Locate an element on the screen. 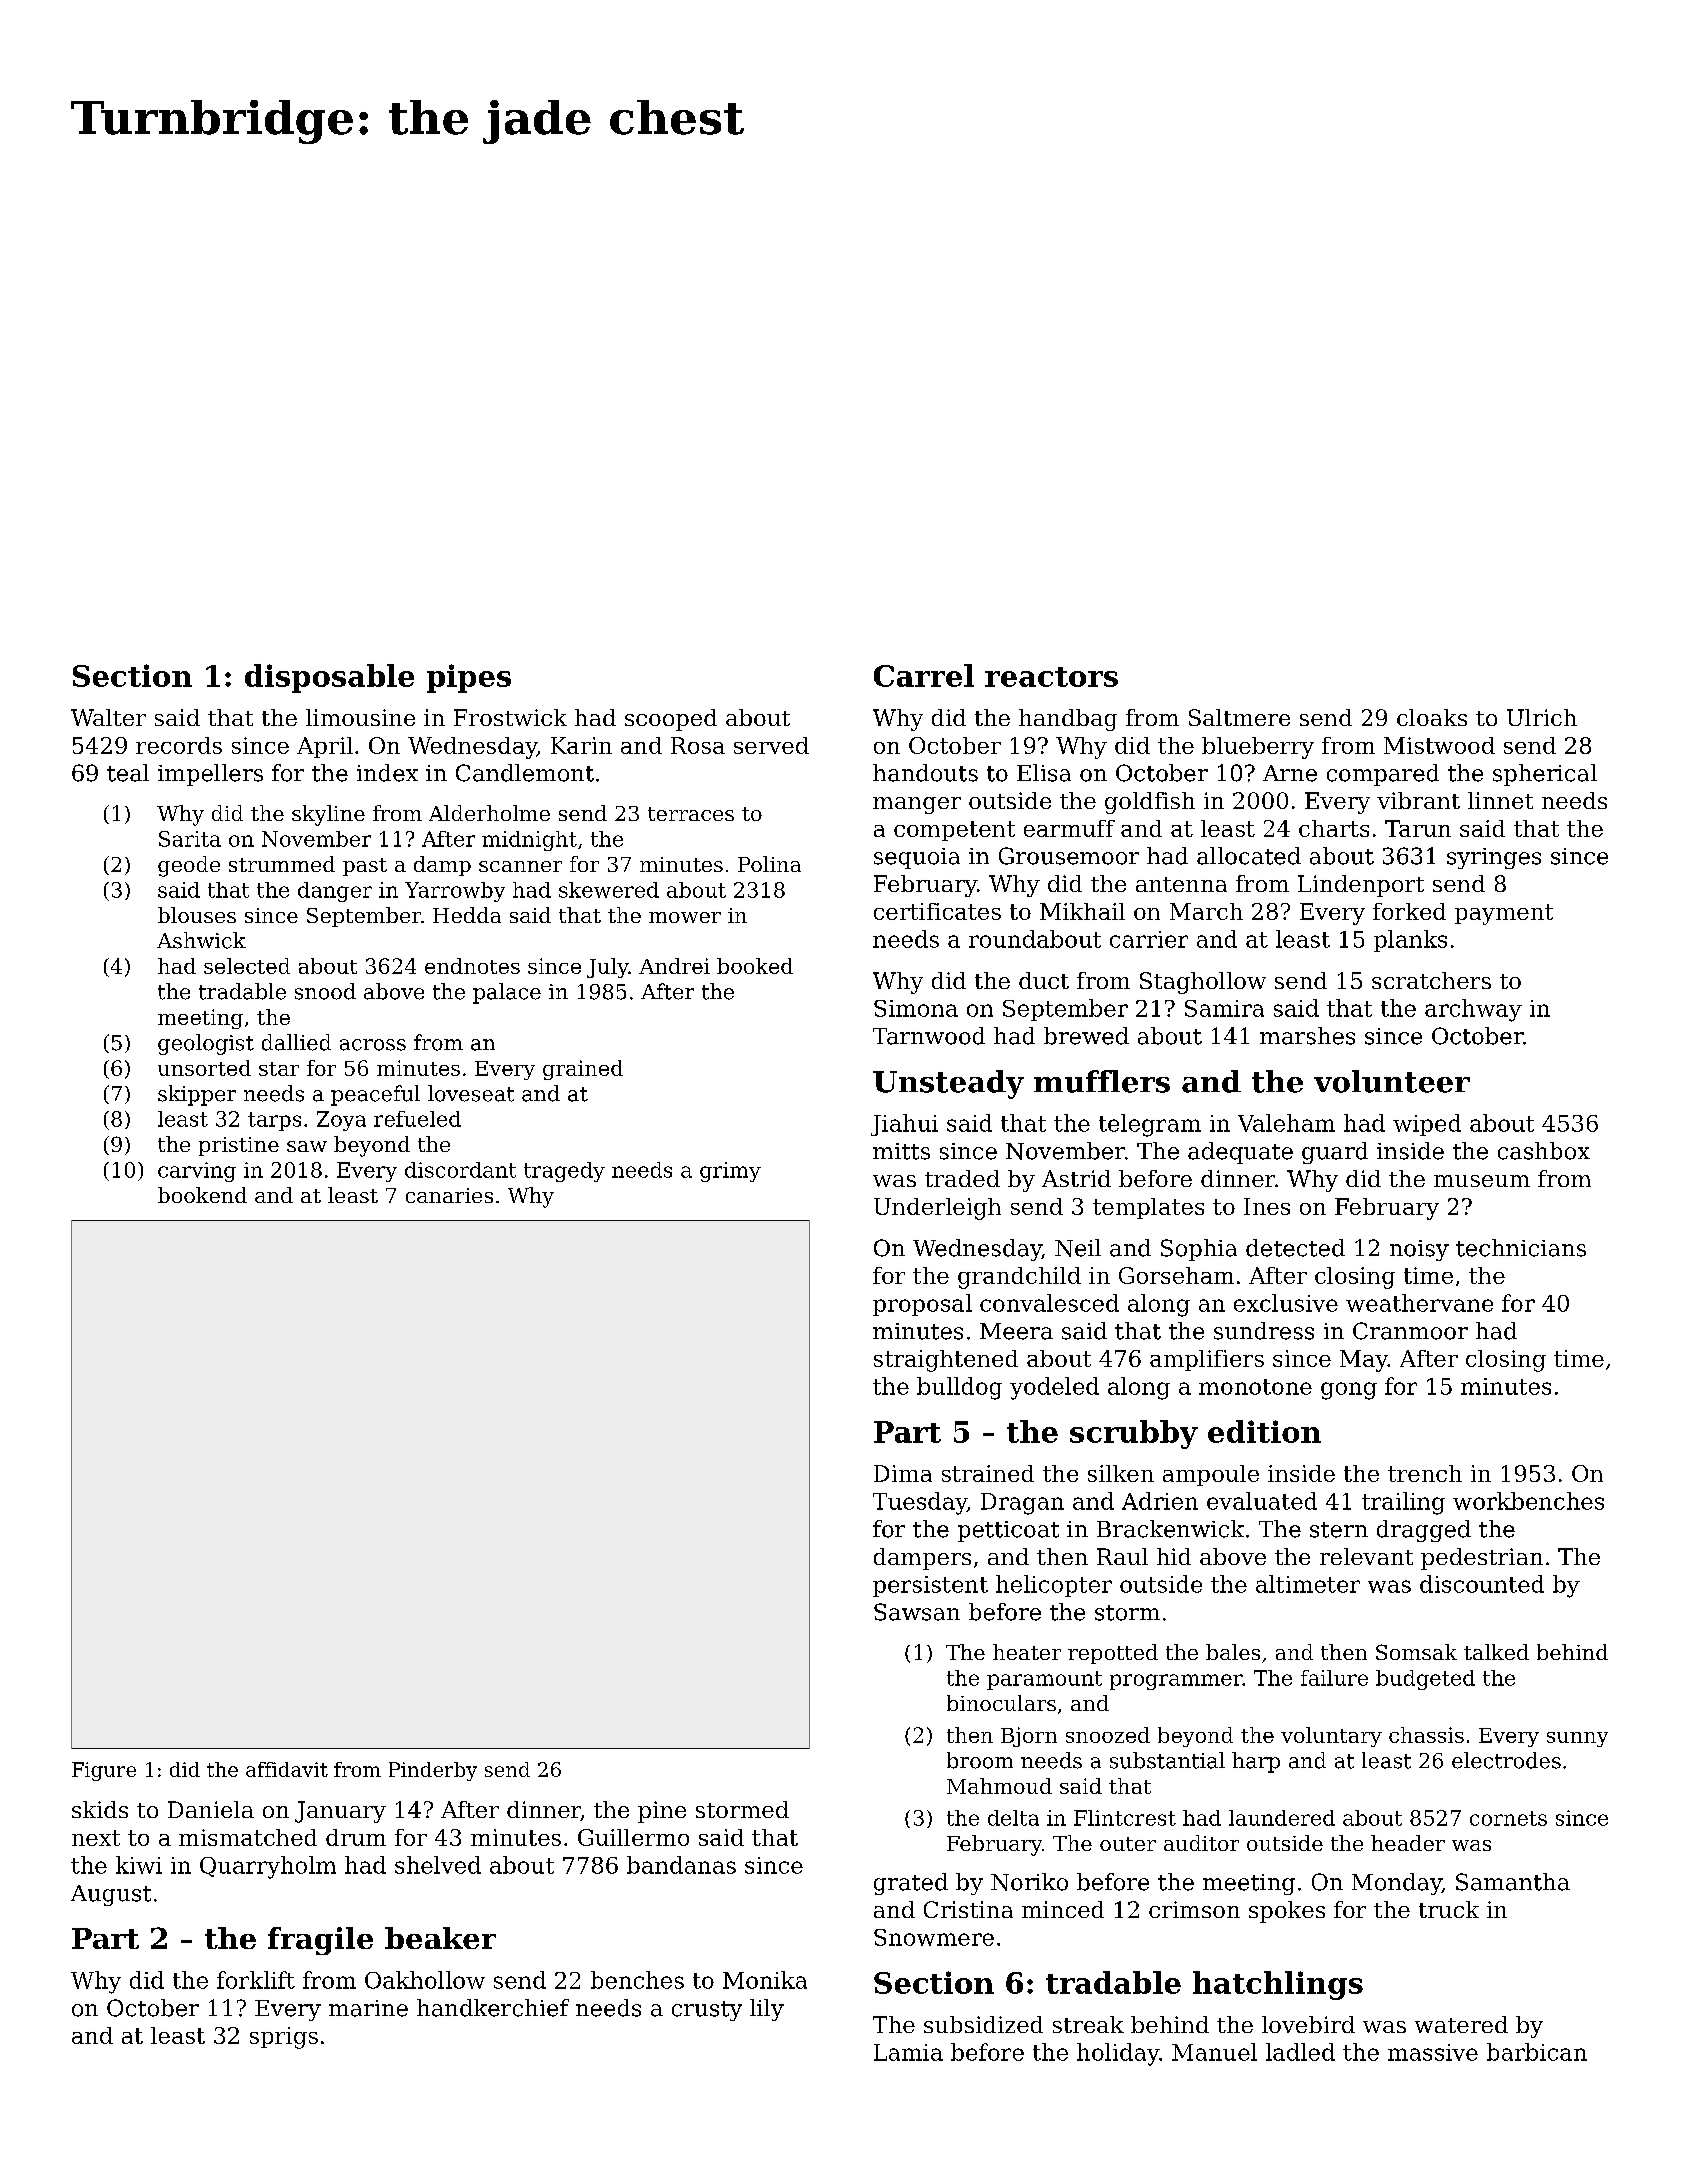  massive is located at coordinates (1433, 2052).
